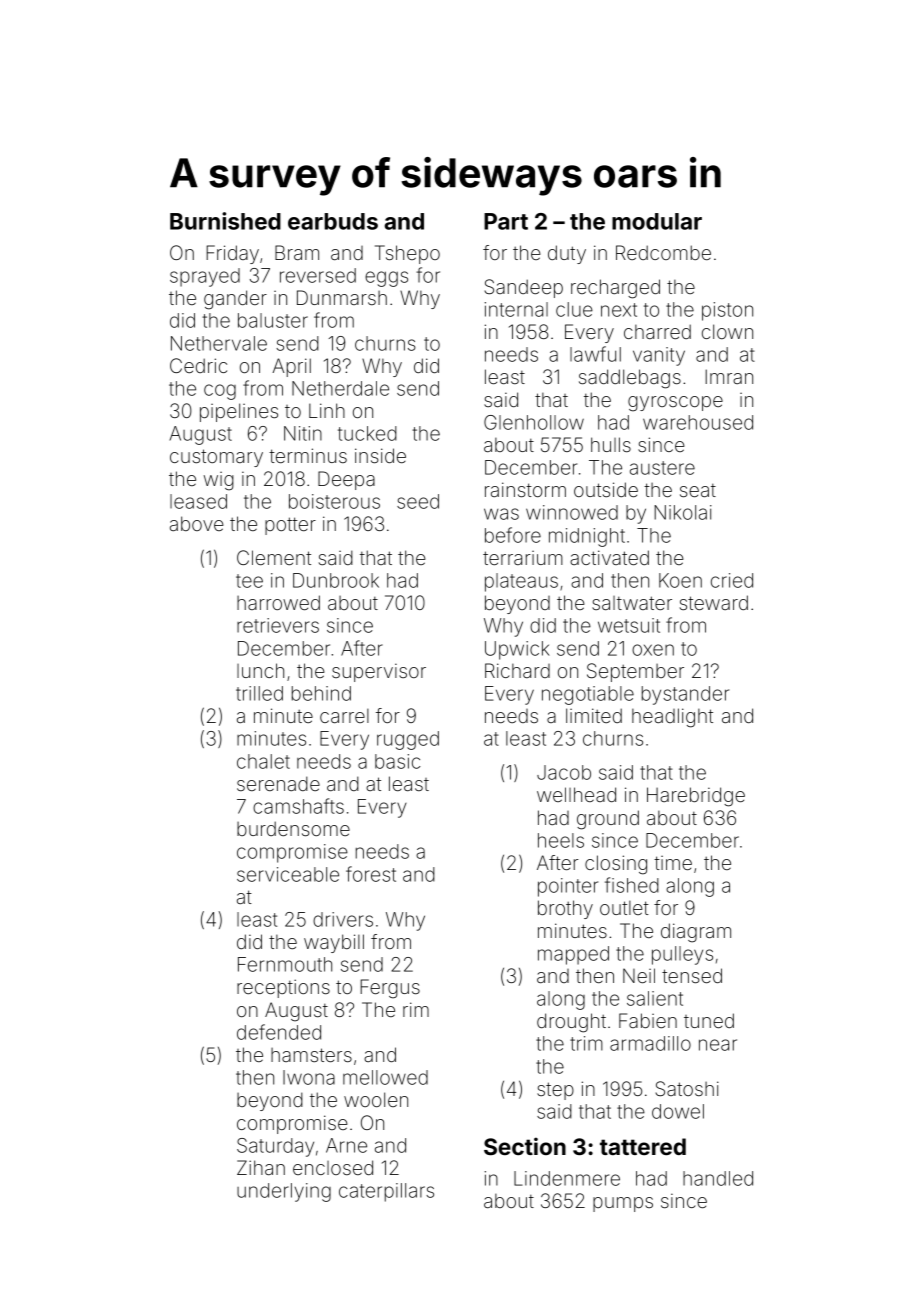 Image resolution: width=924 pixels, height=1311 pixels. Describe the element at coordinates (517, 670) in the screenshot. I see `Richard` at that location.
